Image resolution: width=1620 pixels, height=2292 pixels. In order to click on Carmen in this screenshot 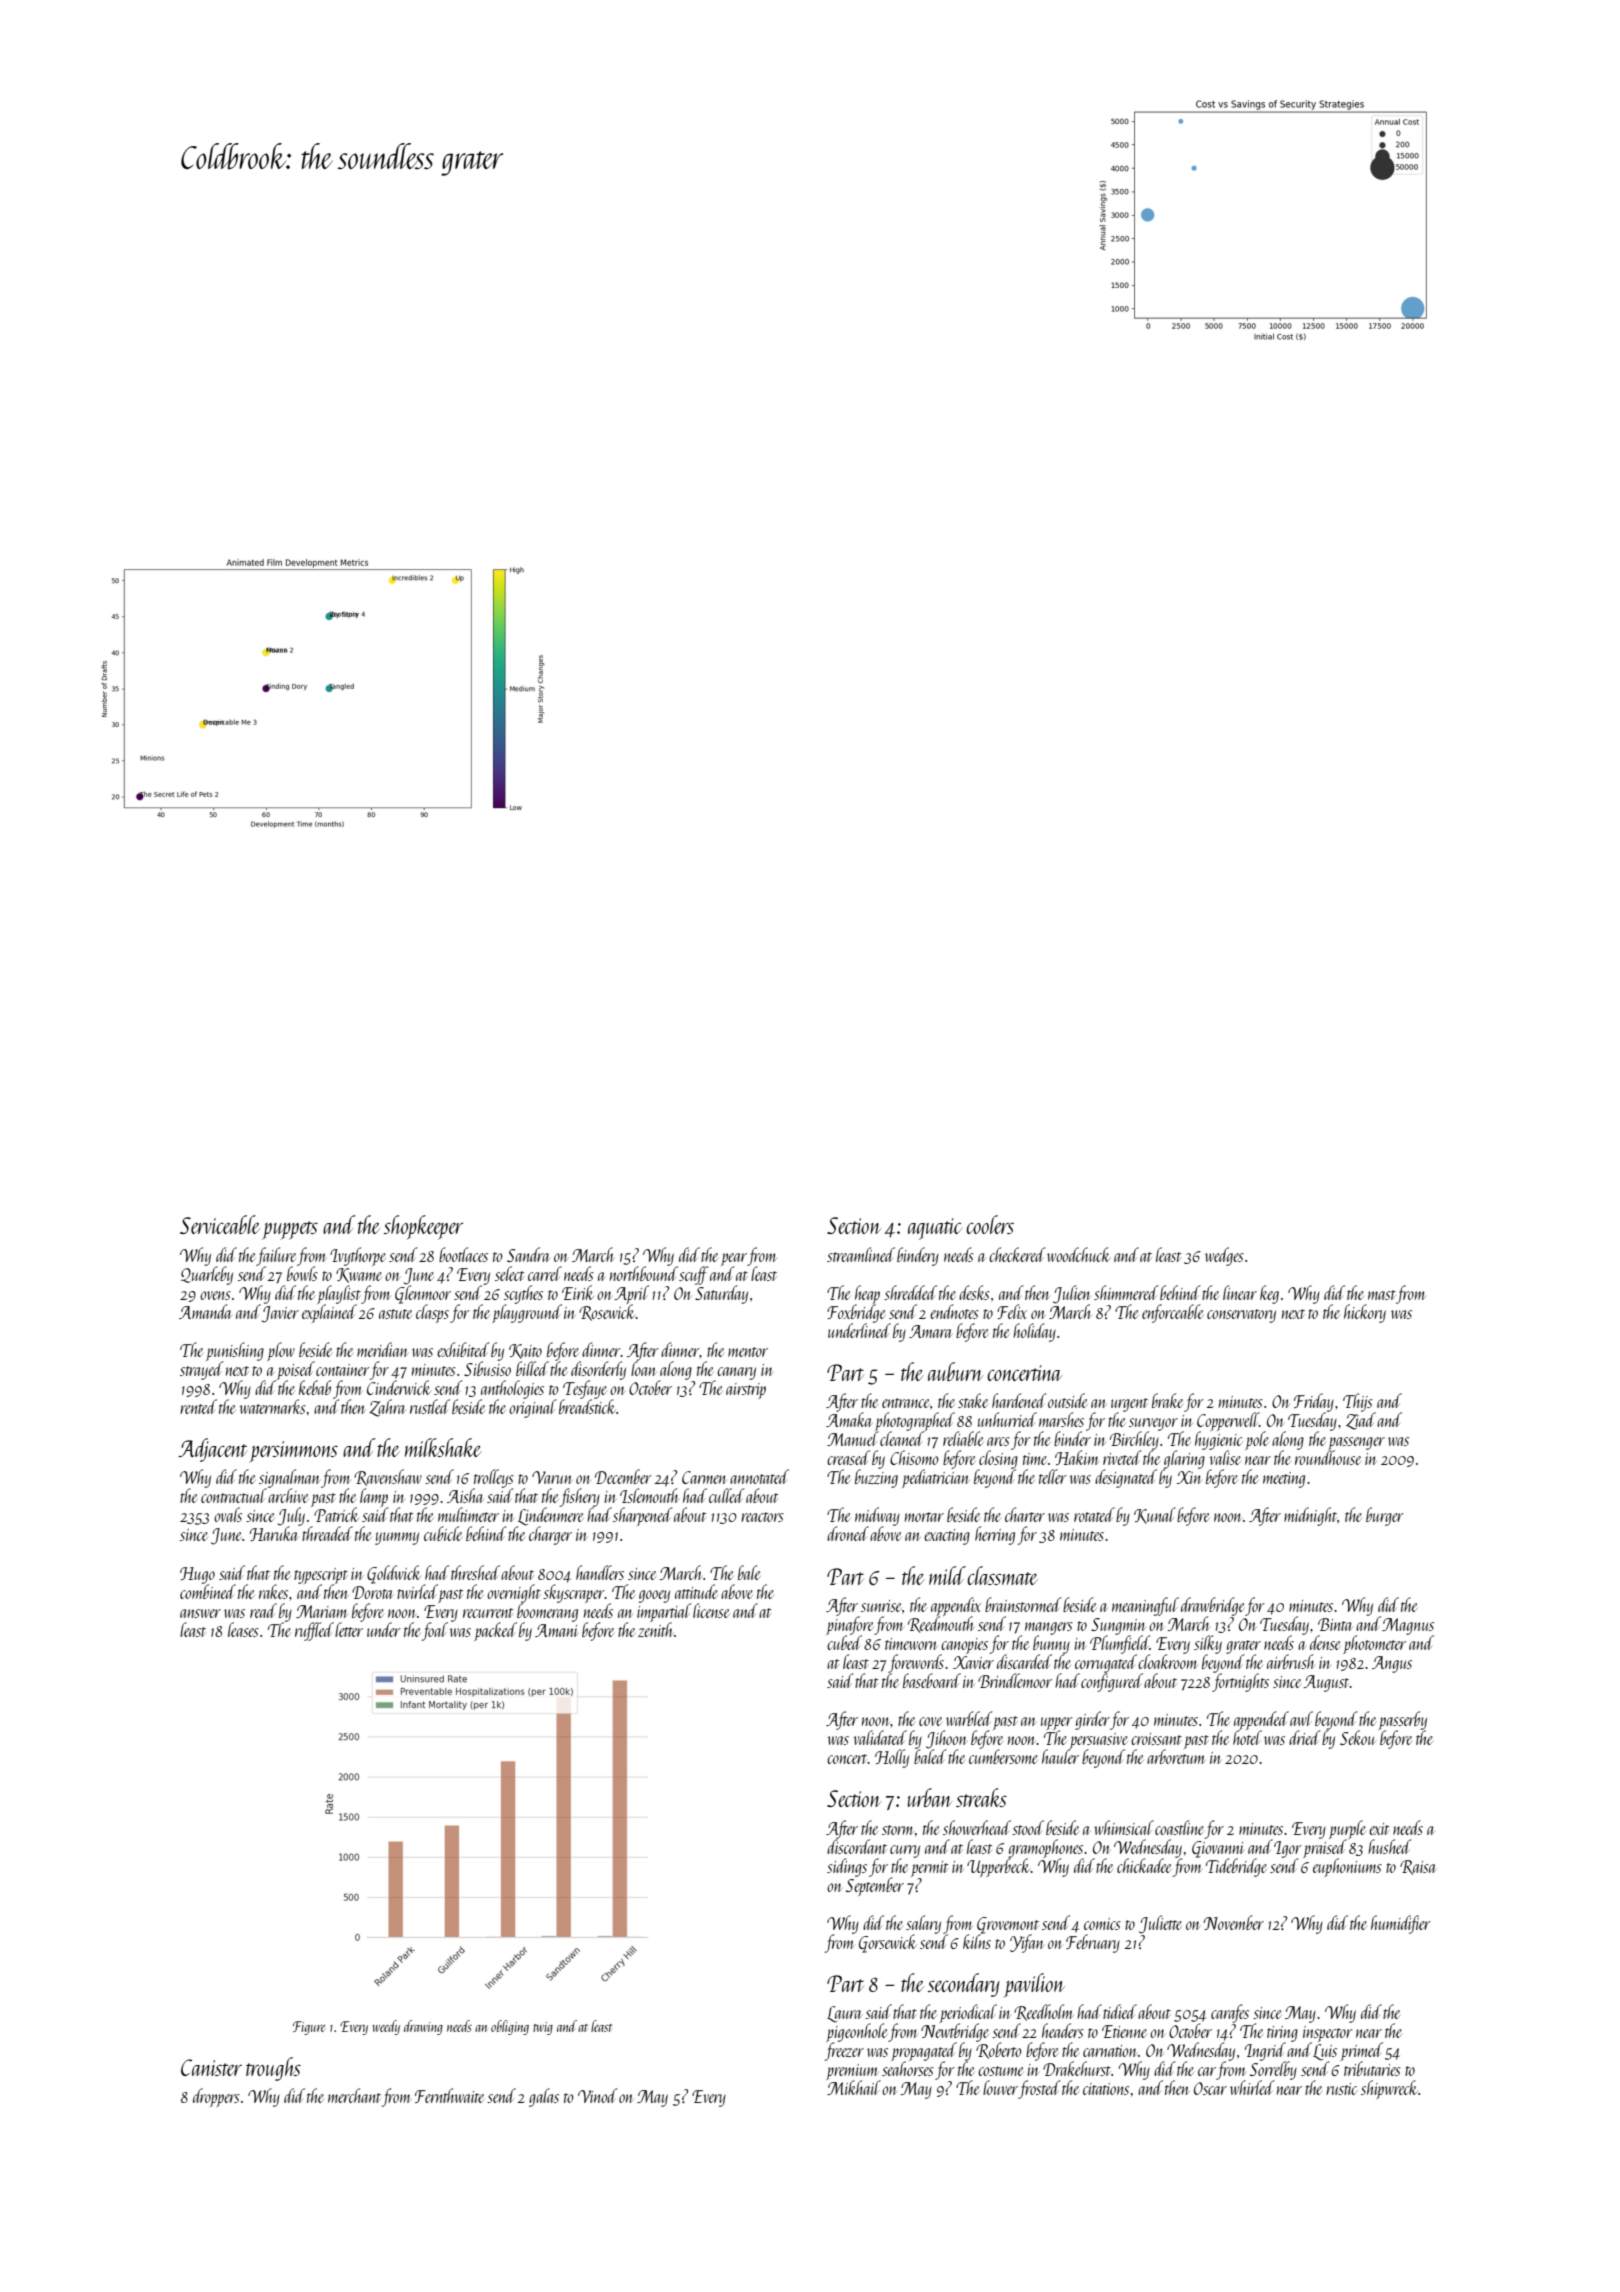, I will do `click(704, 1477)`.
